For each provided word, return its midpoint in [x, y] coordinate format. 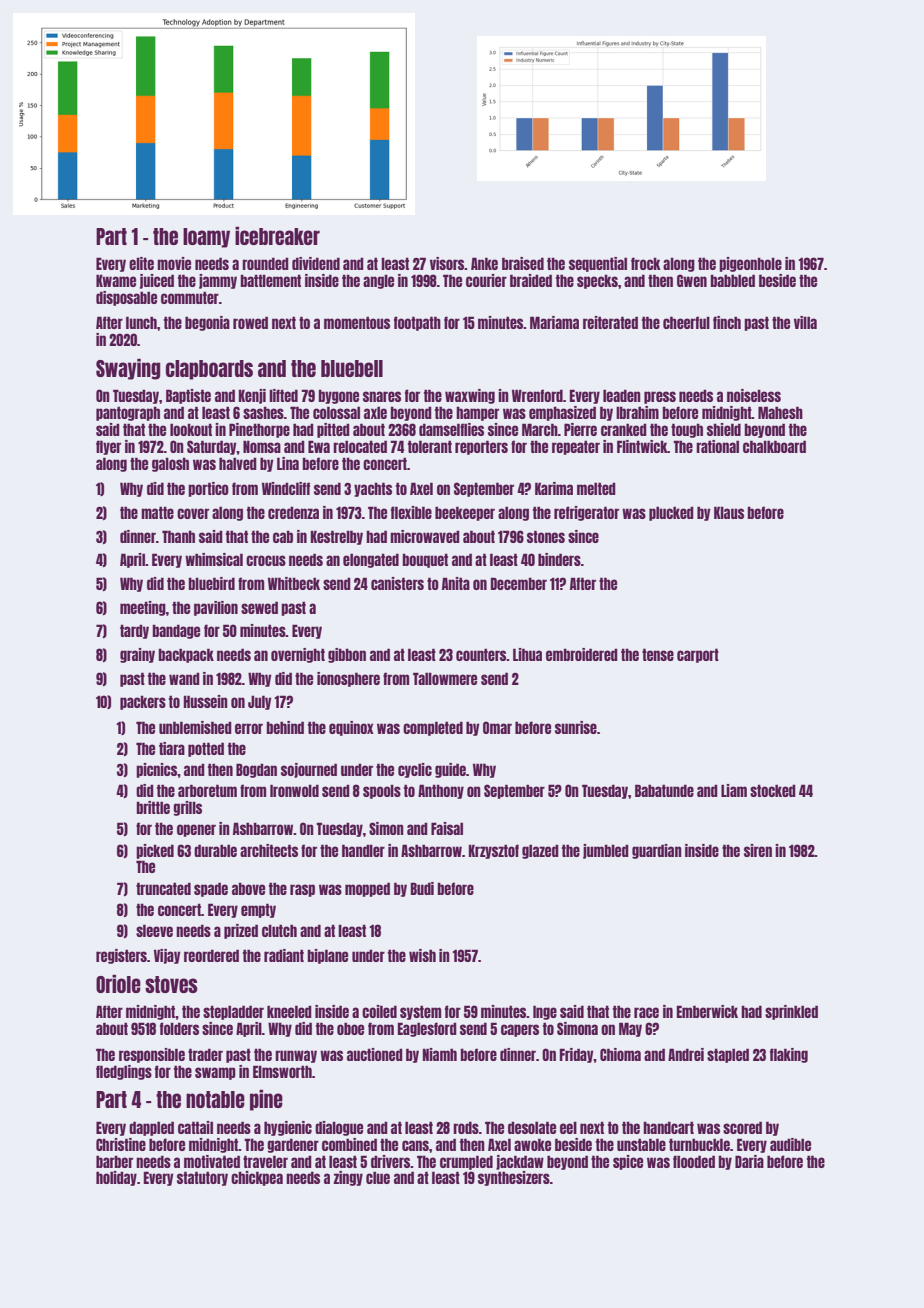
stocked [773, 790]
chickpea [257, 1178]
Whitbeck [294, 583]
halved [238, 463]
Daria [749, 1161]
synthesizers [514, 1178]
